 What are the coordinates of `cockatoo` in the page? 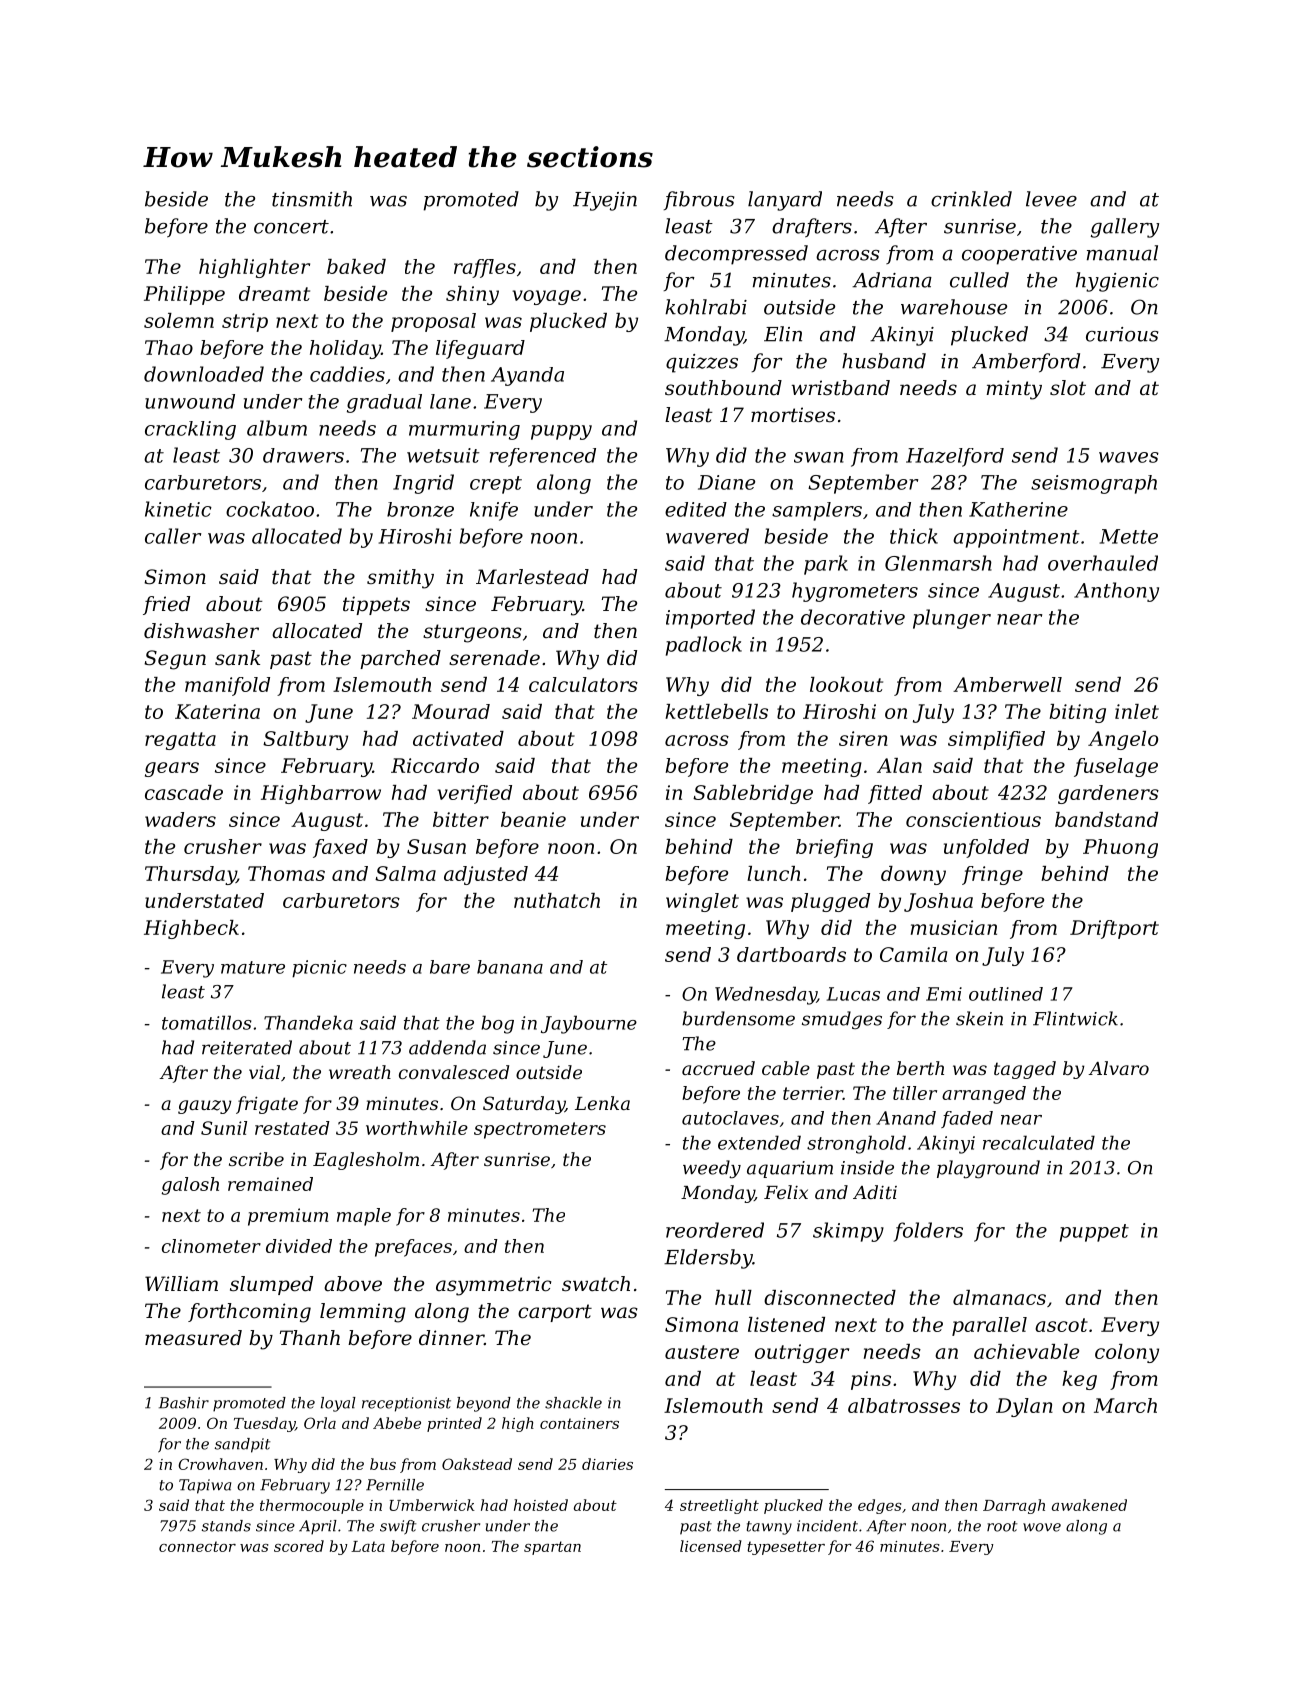 It's located at (270, 509).
